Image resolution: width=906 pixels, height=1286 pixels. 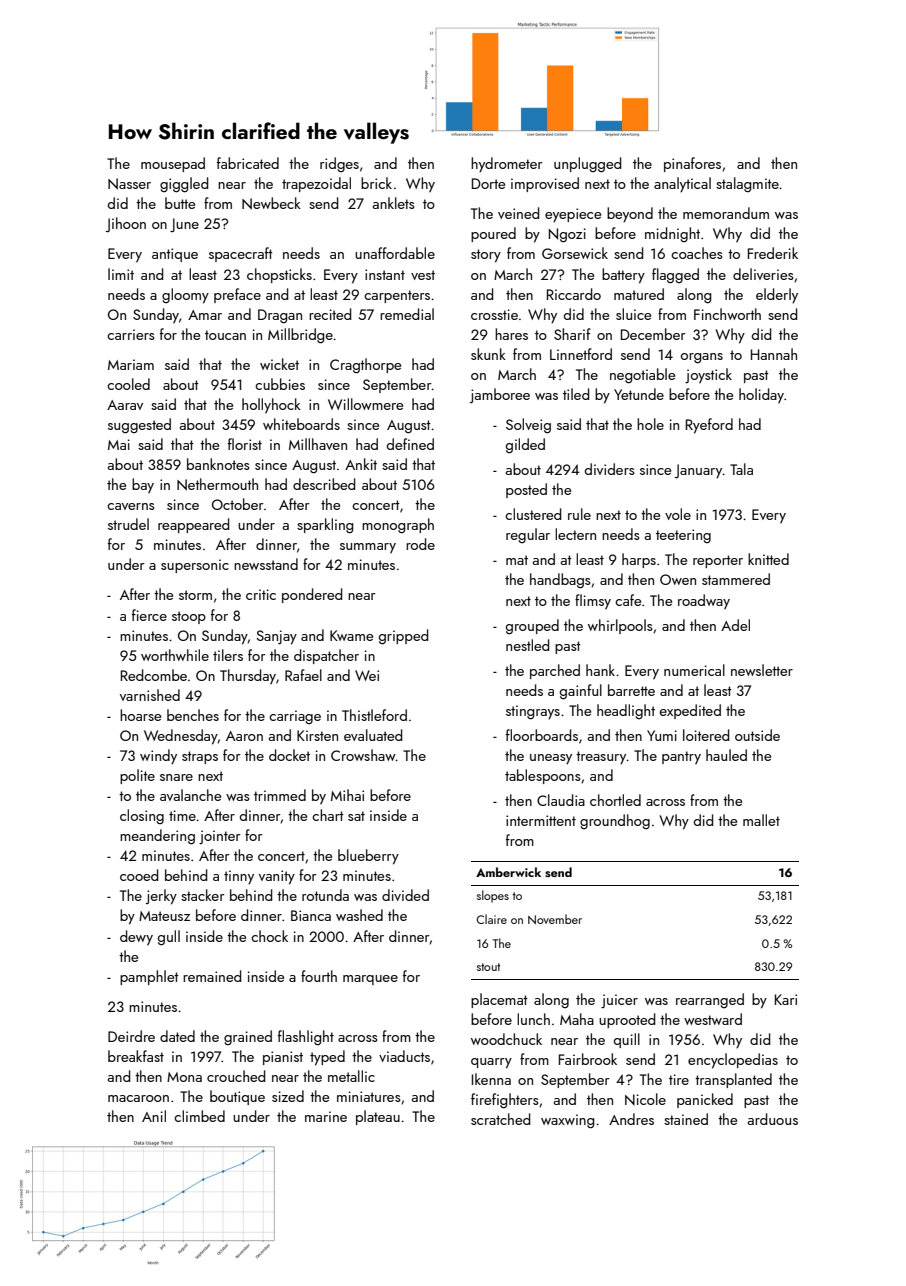 I want to click on knitted, so click(x=768, y=559).
